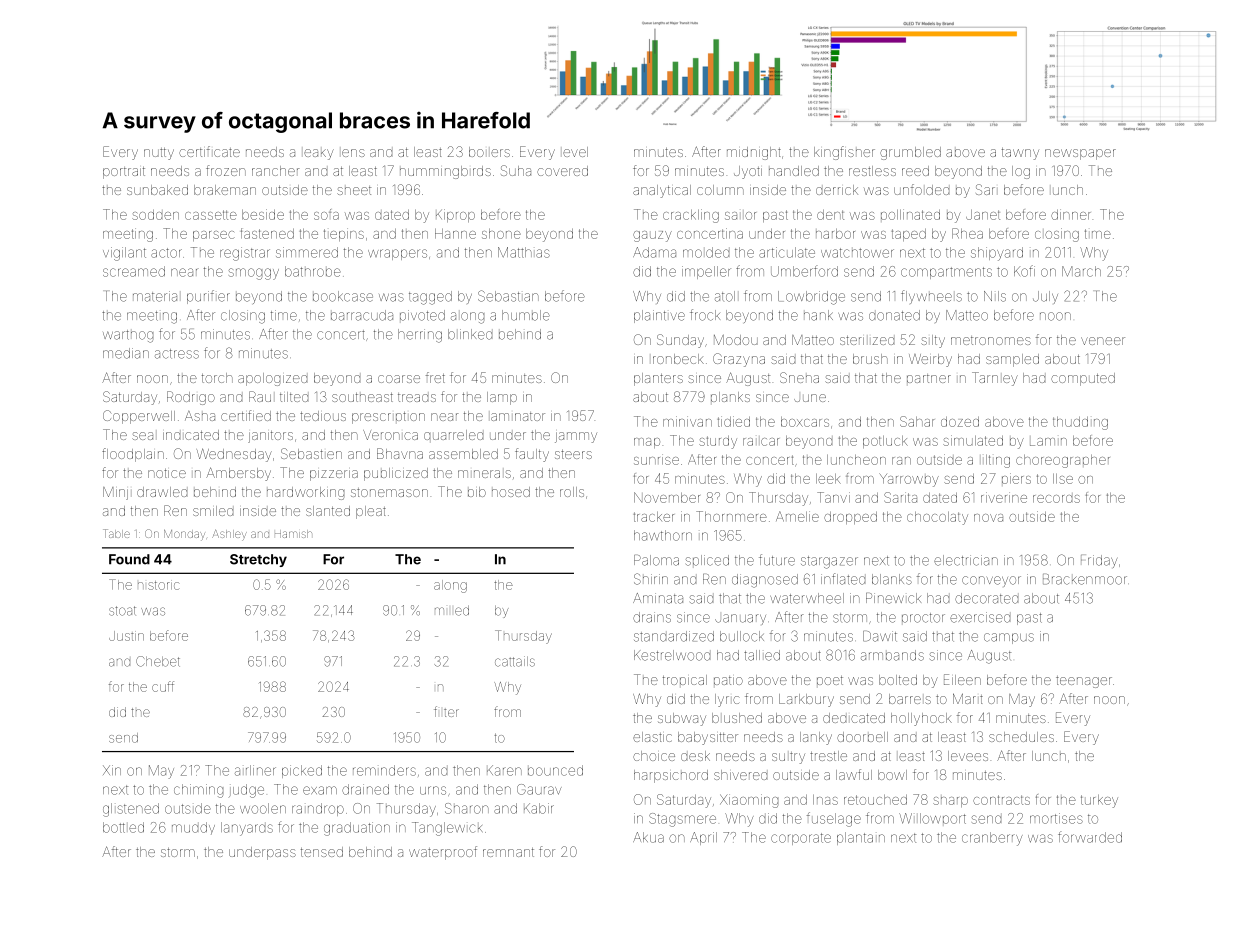  Describe the element at coordinates (365, 789) in the screenshot. I see `drained` at that location.
